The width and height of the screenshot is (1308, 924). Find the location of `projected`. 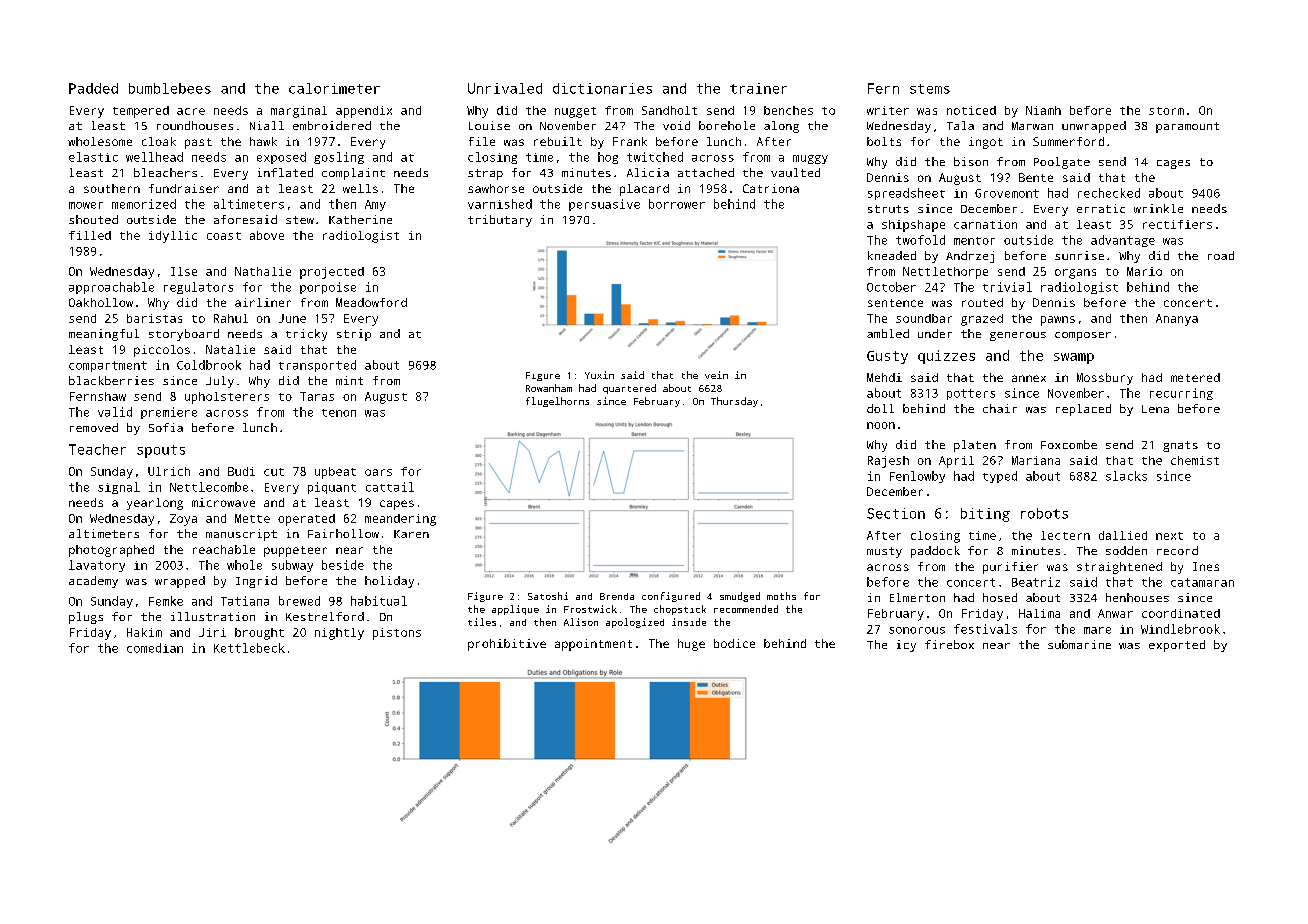

projected is located at coordinates (332, 273).
